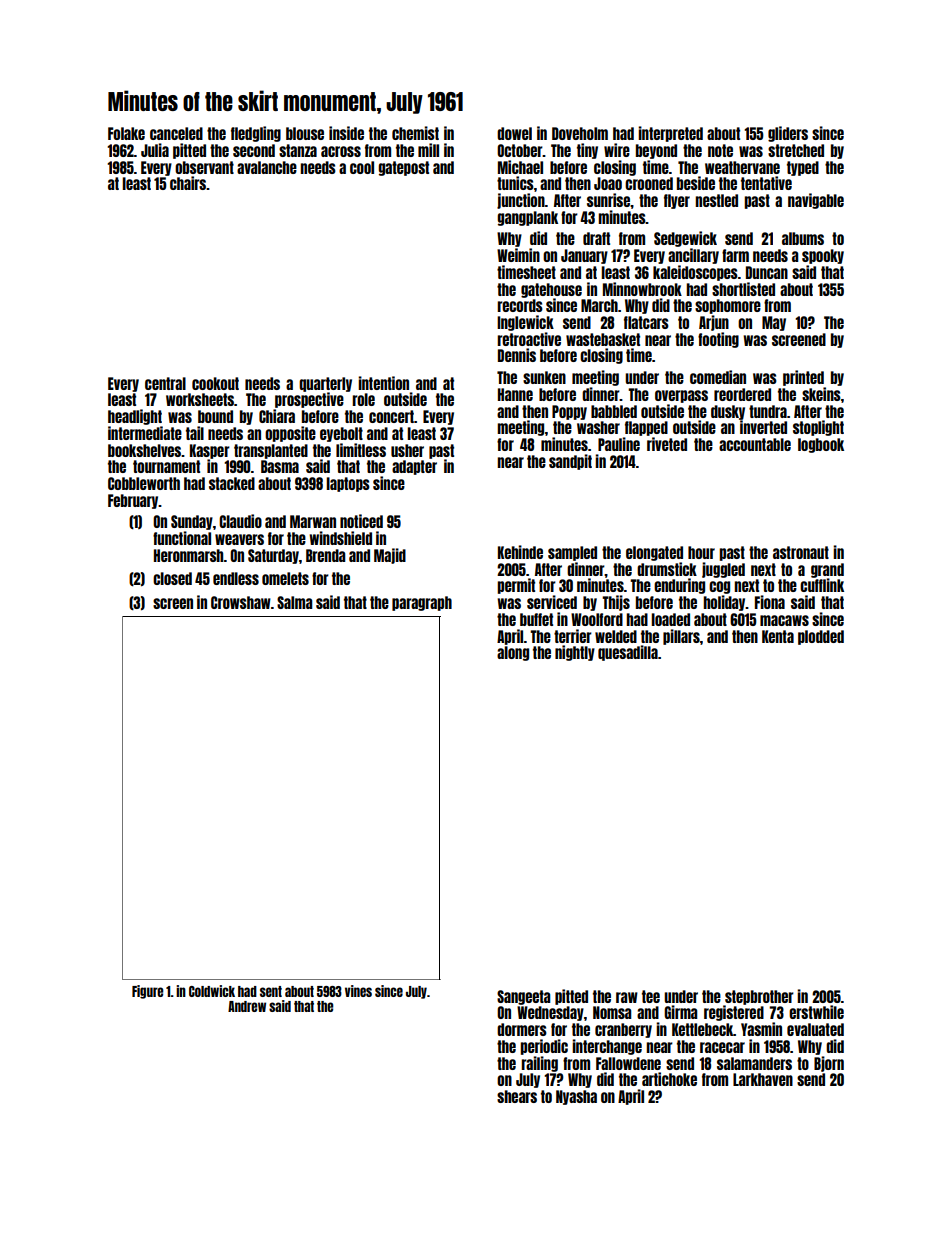  Describe the element at coordinates (523, 997) in the document. I see `Sangeeta` at that location.
